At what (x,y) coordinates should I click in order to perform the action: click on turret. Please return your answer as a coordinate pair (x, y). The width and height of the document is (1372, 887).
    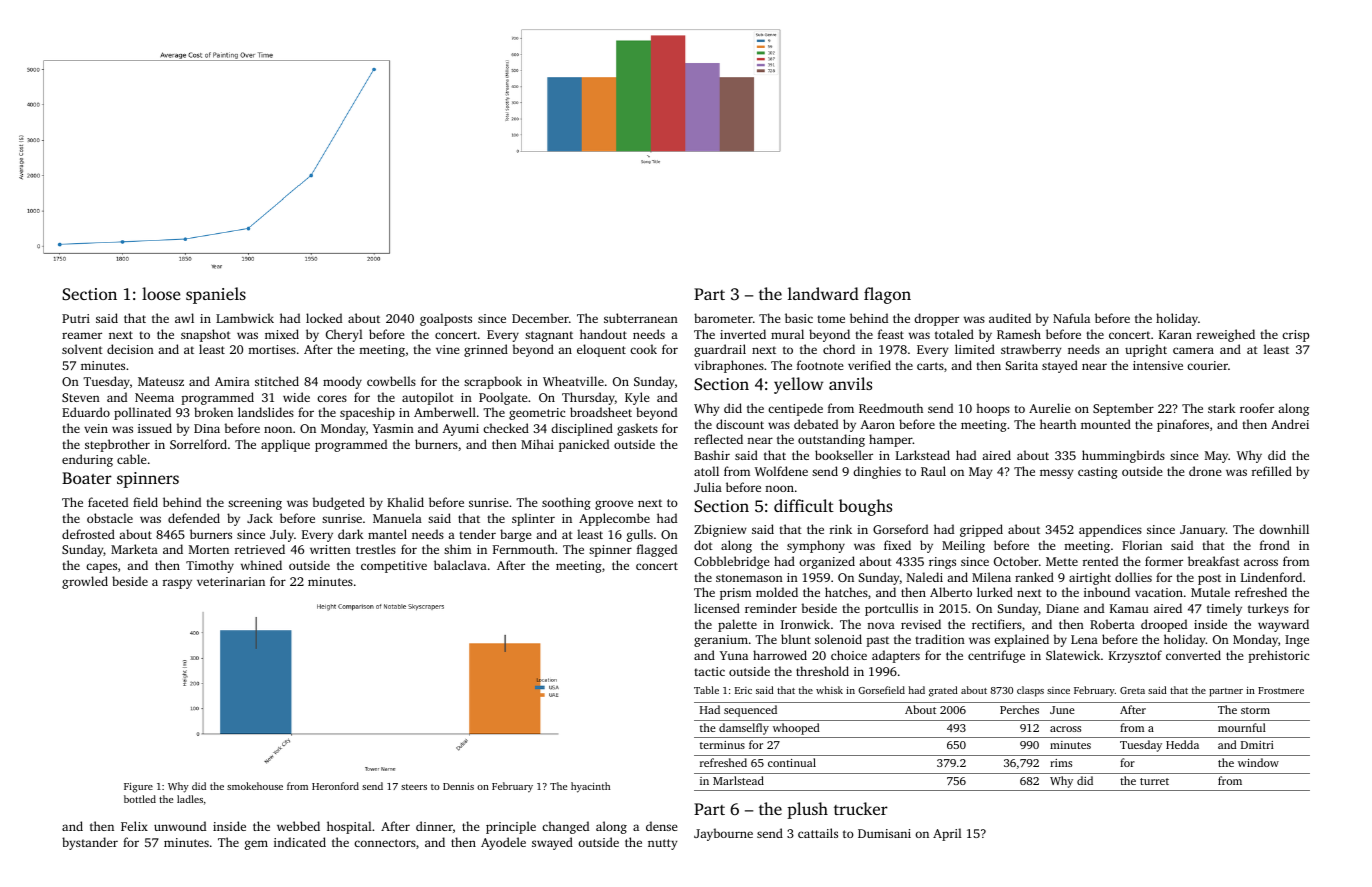
    Looking at the image, I should click on (1154, 781).
